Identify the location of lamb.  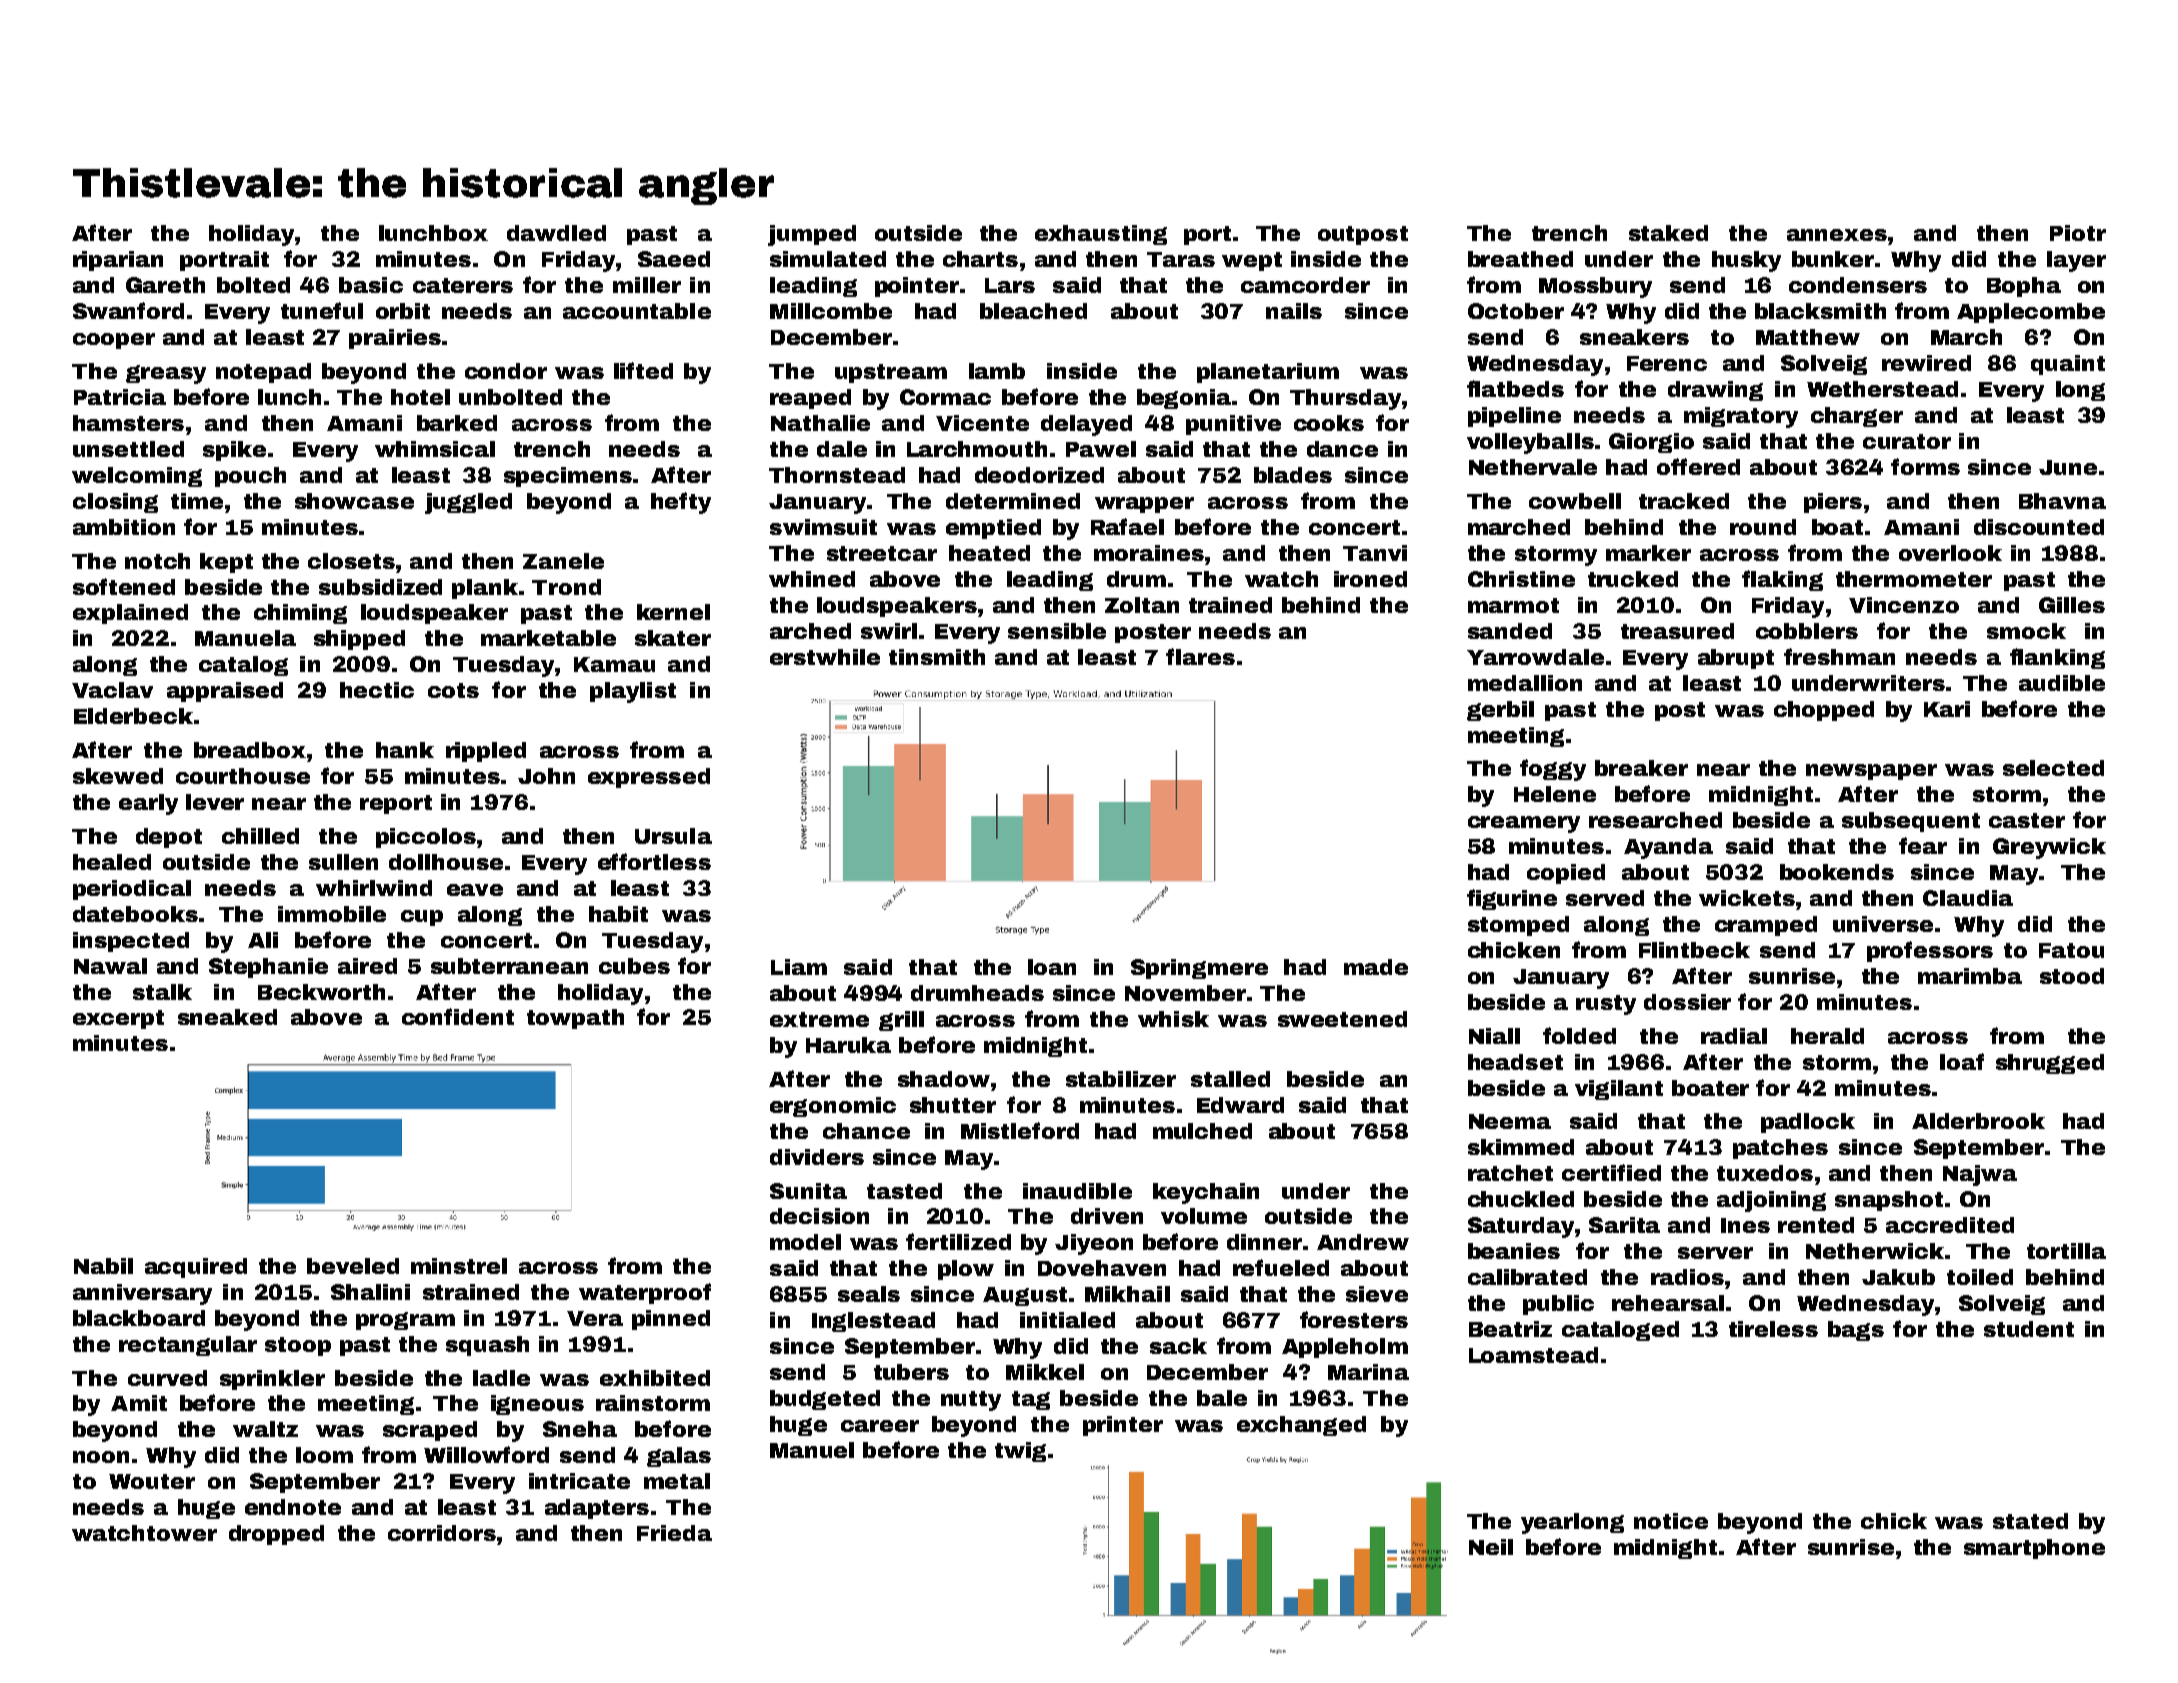
(997, 371).
